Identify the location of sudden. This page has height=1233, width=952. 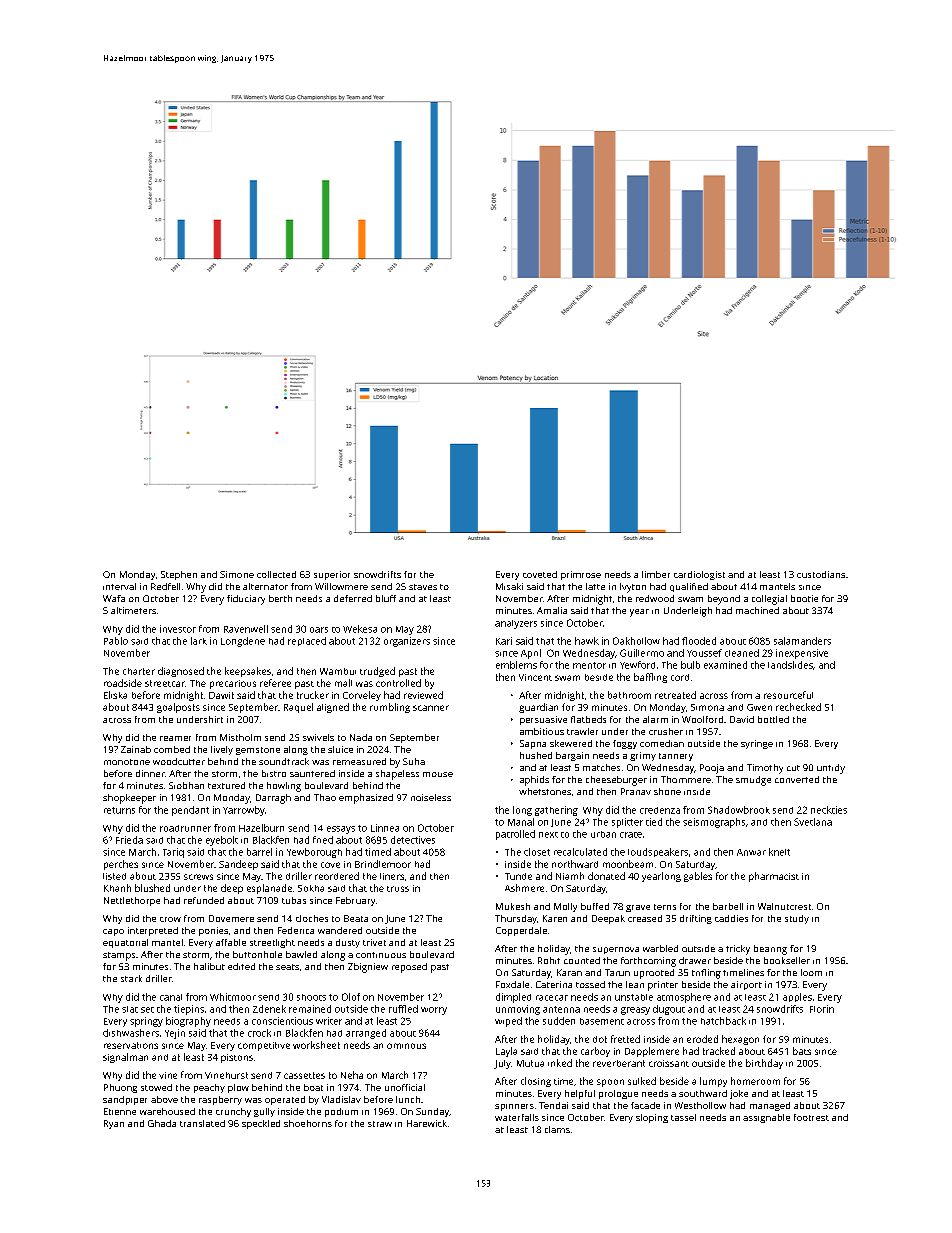
(559, 1021).
